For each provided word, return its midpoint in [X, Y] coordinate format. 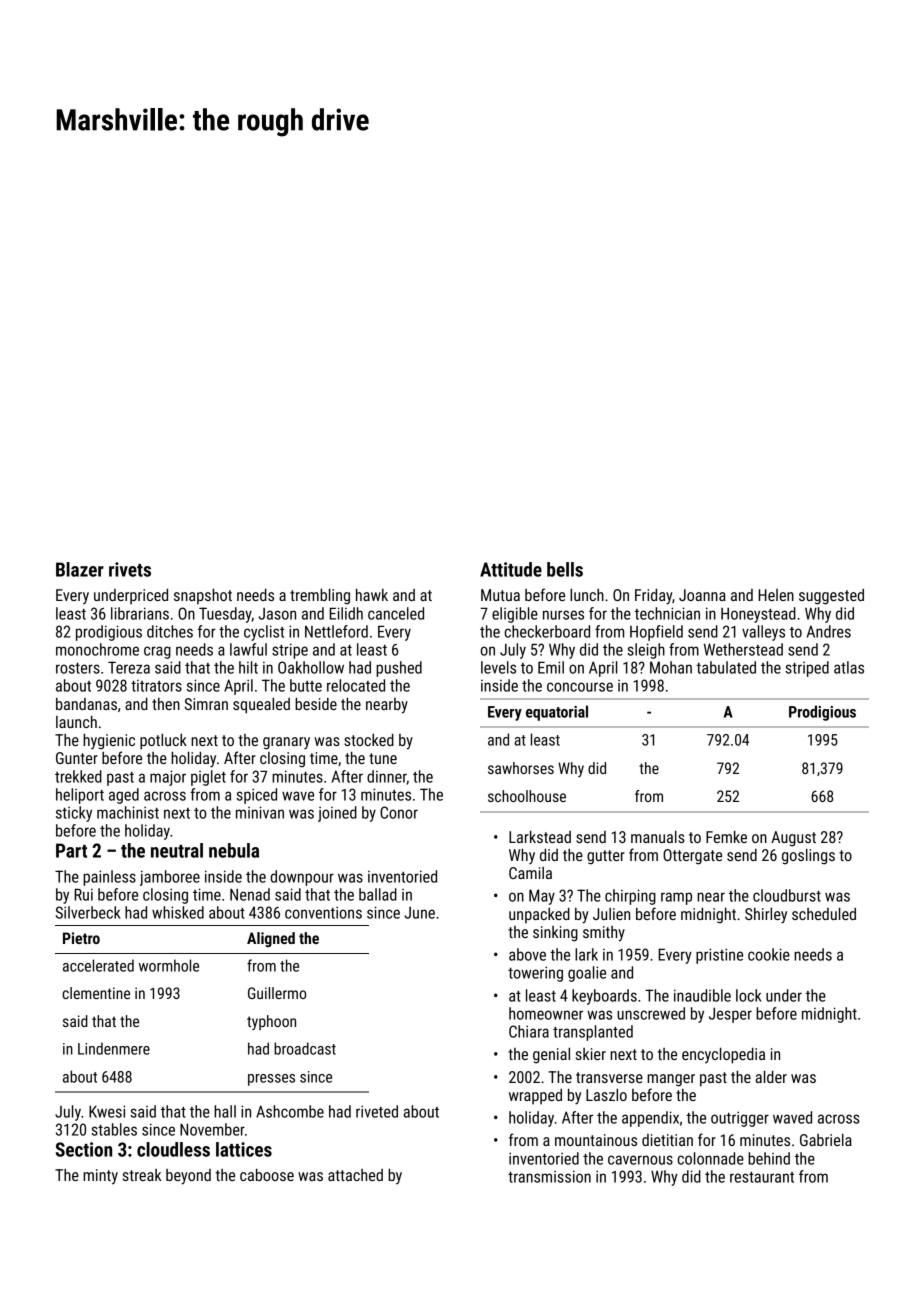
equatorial [557, 713]
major [168, 778]
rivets [130, 569]
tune [383, 758]
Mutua [500, 595]
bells [565, 569]
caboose [267, 1175]
